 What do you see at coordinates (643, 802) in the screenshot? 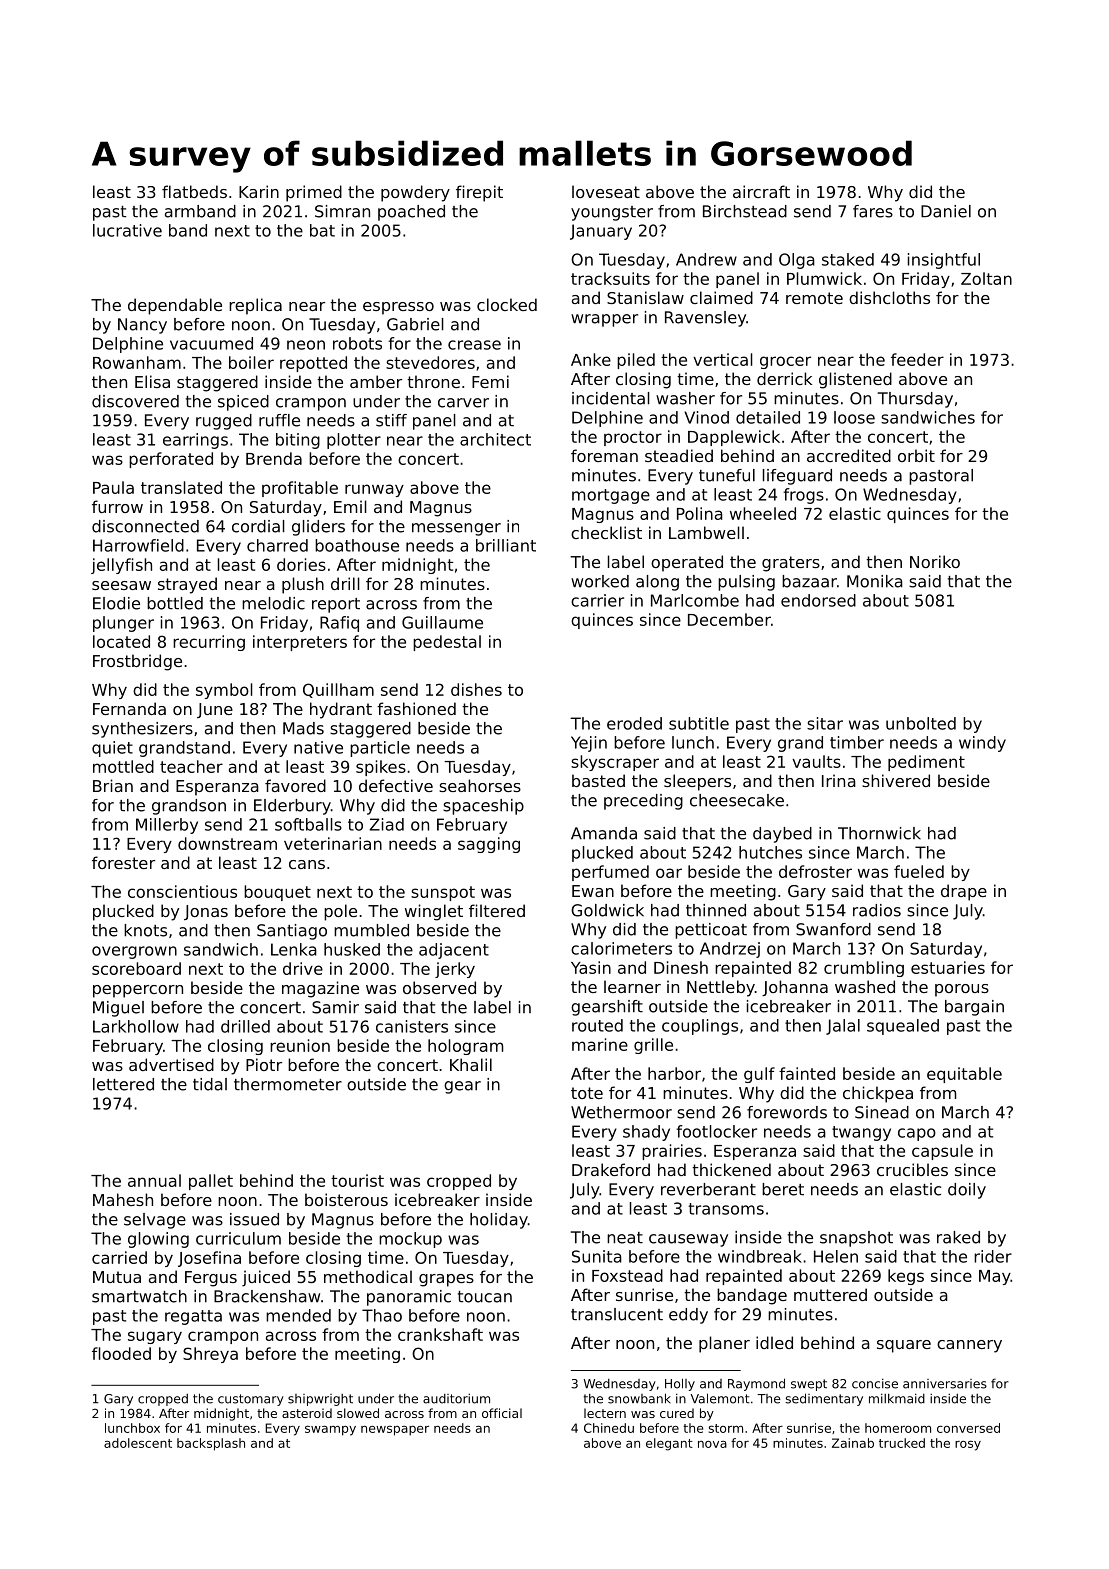
I see `preceding` at bounding box center [643, 802].
